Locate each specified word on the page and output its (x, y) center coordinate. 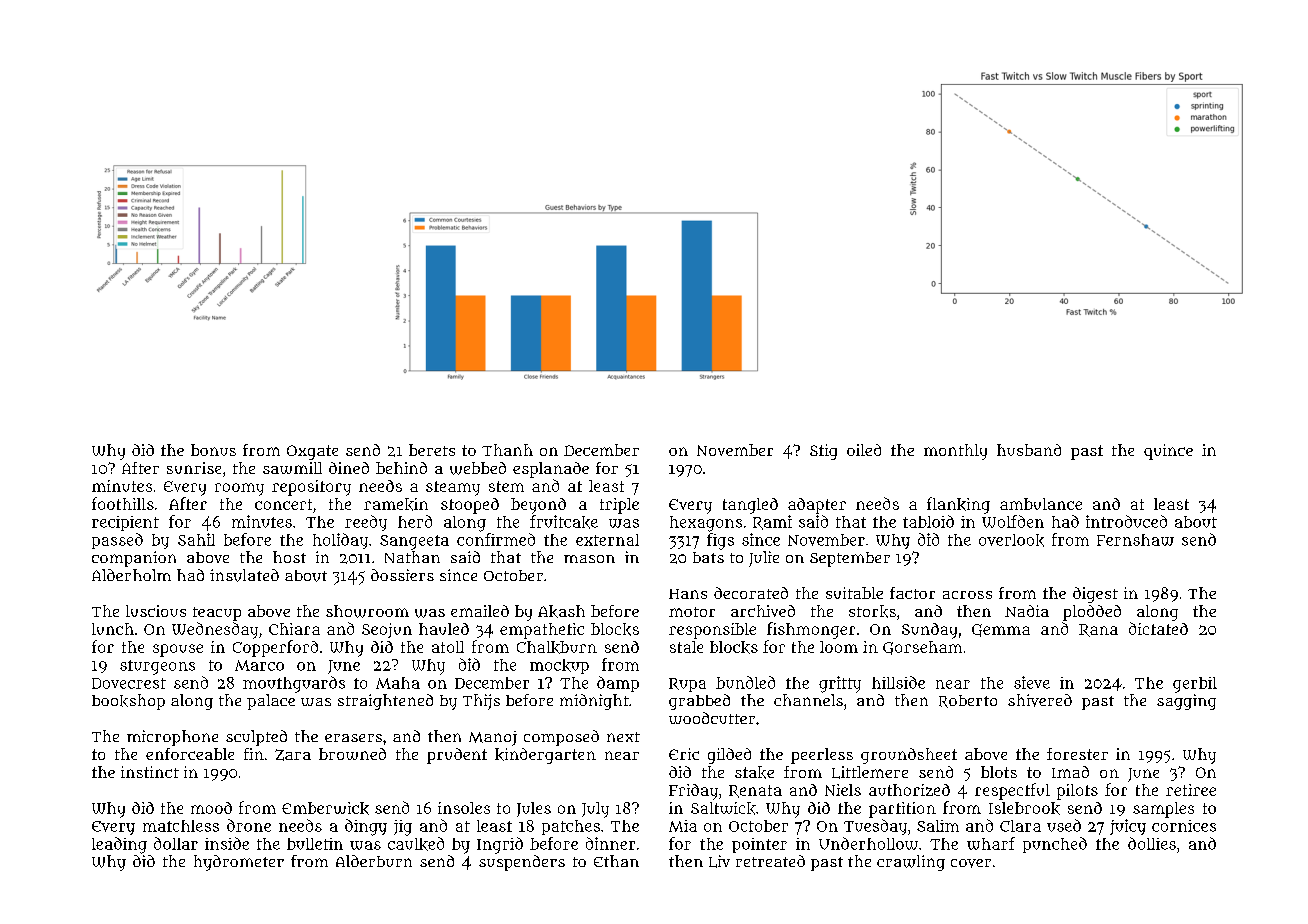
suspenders (522, 863)
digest (1095, 595)
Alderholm (131, 575)
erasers (353, 738)
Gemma (1001, 630)
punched (1055, 845)
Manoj (493, 738)
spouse (178, 650)
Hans (688, 594)
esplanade (551, 470)
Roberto (968, 701)
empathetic (542, 631)
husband (1029, 450)
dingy (366, 827)
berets (432, 450)
